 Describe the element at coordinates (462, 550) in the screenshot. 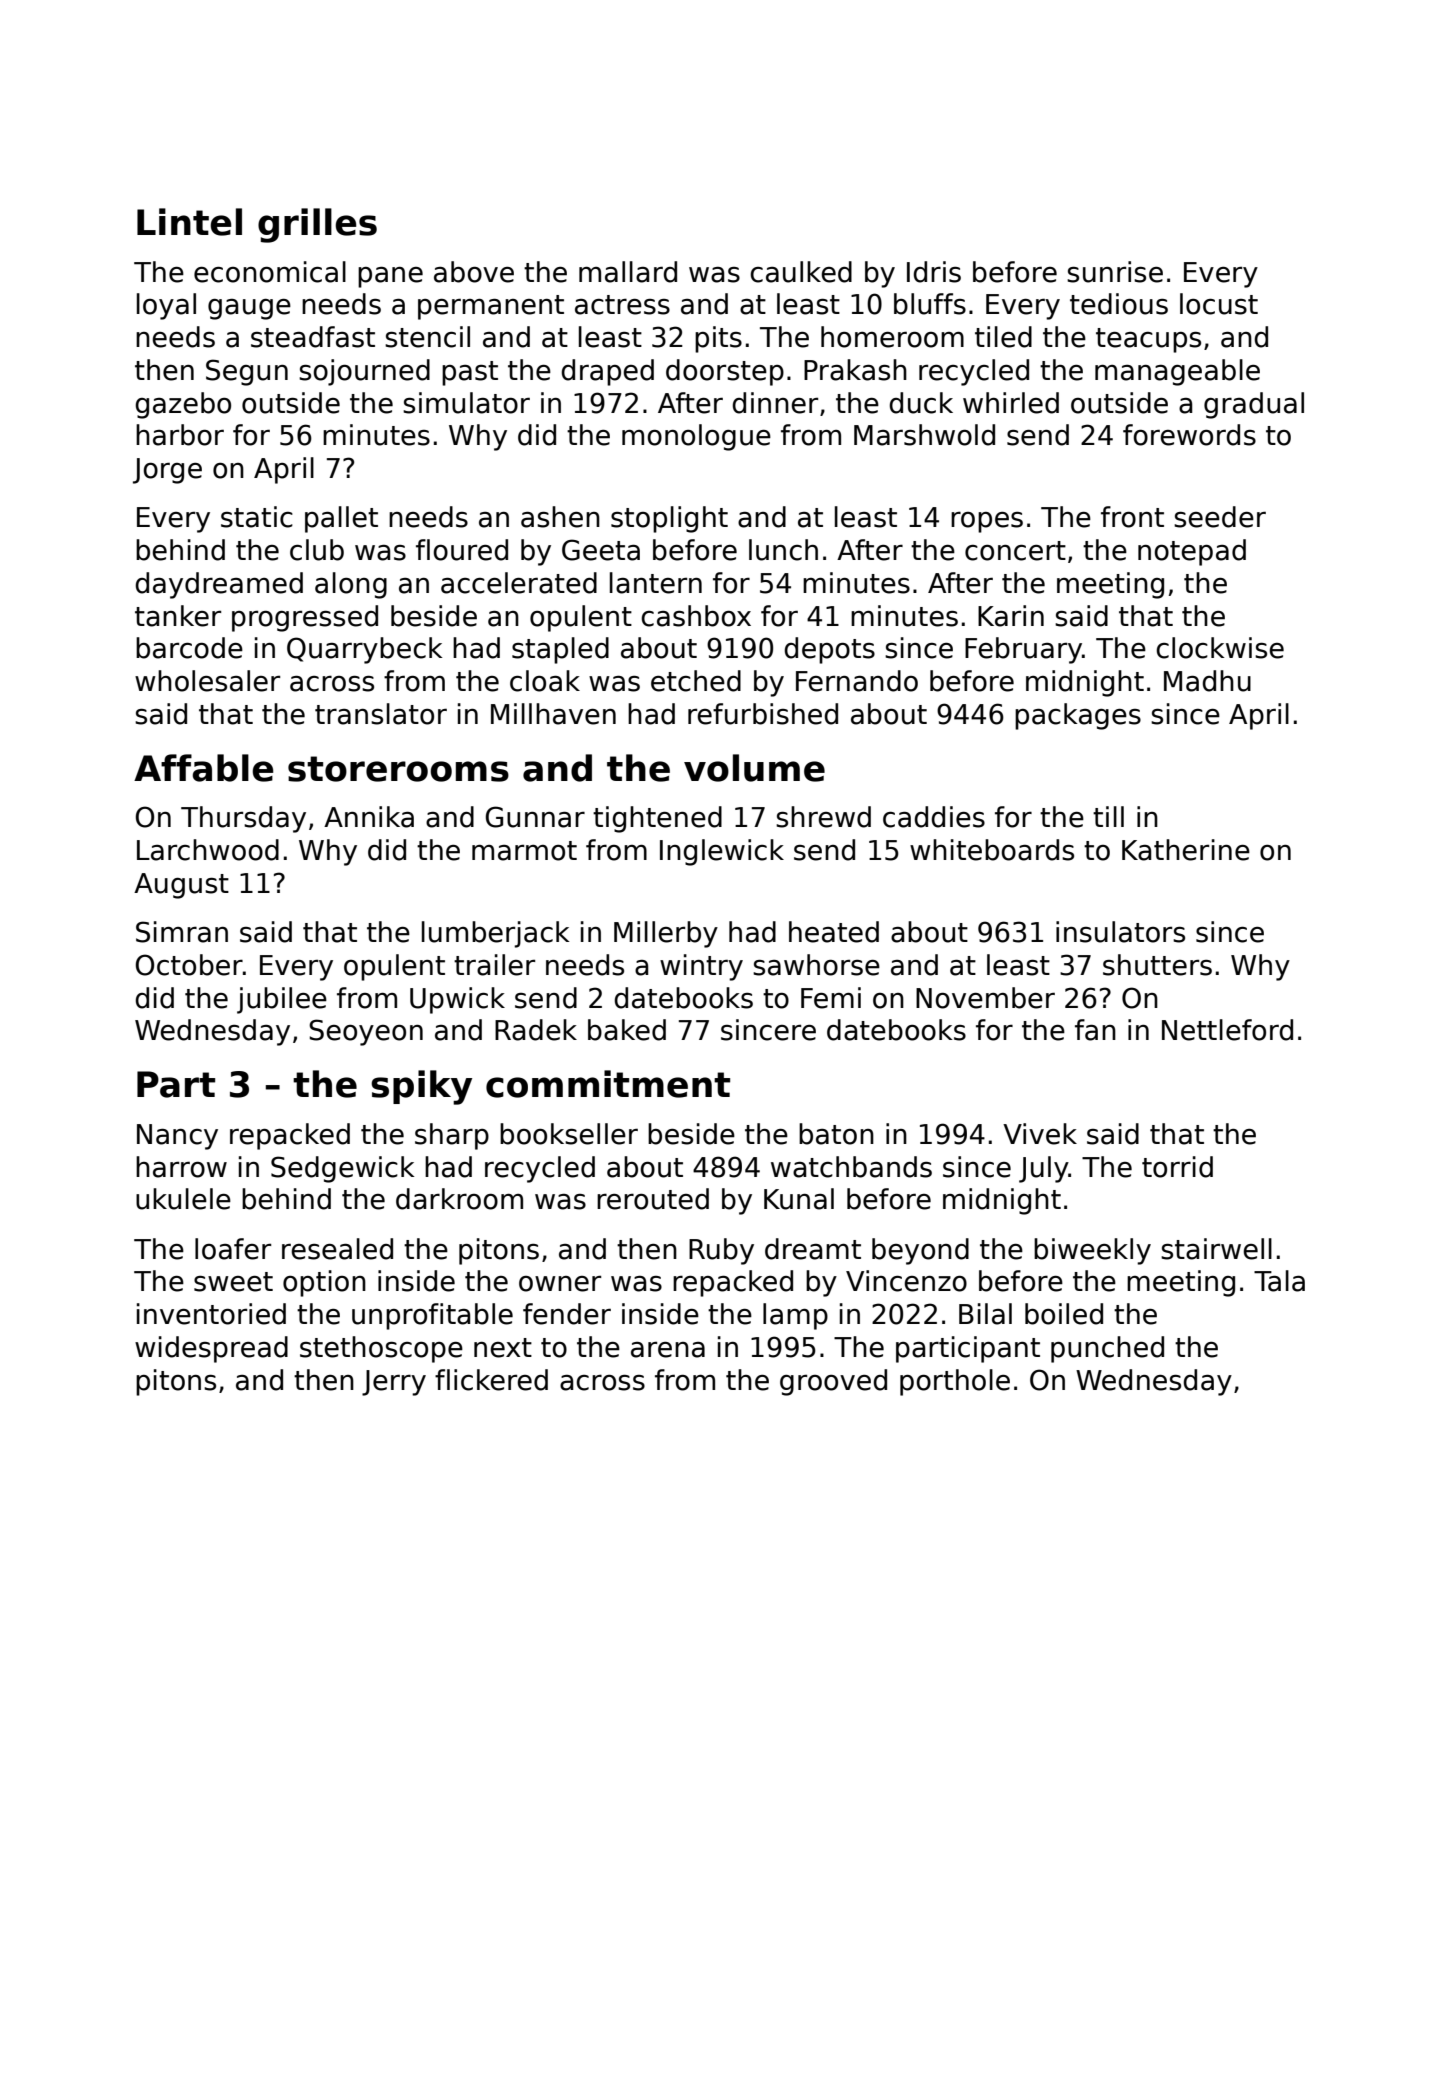

I see `floured` at that location.
